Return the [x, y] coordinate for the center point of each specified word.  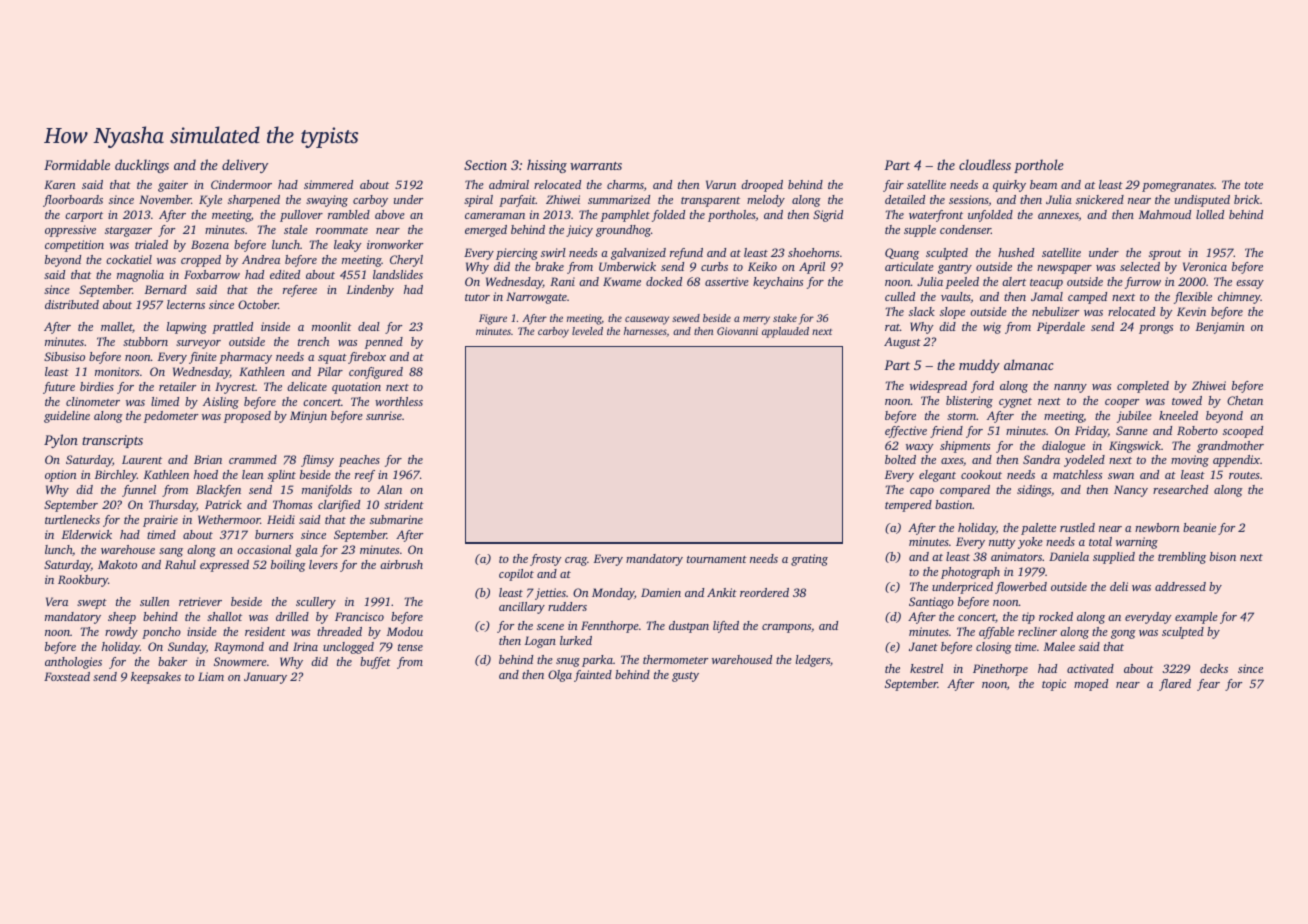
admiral [509, 184]
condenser [965, 229]
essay [1250, 284]
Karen [59, 184]
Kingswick [1135, 447]
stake [785, 318]
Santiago [931, 603]
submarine [396, 519]
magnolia [140, 276]
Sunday [187, 648]
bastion [953, 504]
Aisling [221, 403]
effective [906, 432]
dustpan [689, 627]
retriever [200, 601]
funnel [139, 491]
